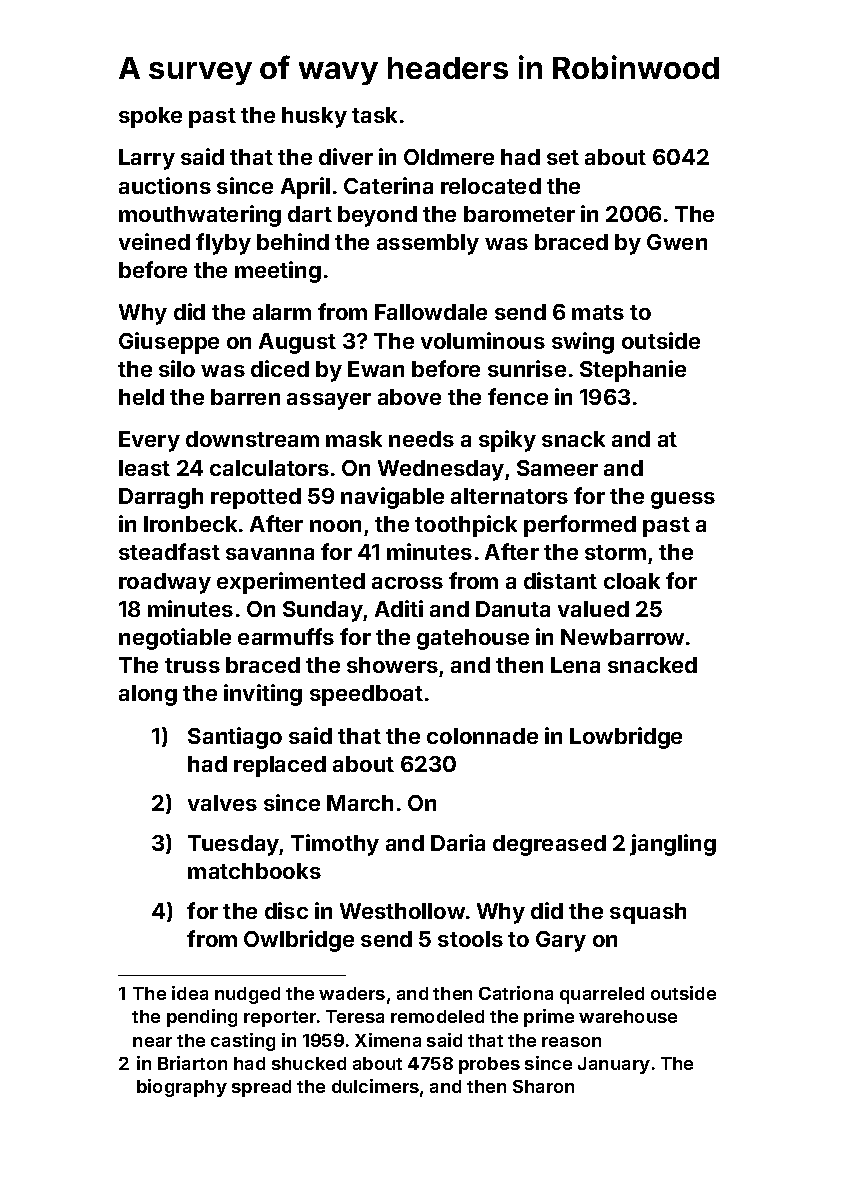 This page has width=841, height=1193. Describe the element at coordinates (154, 241) in the page. I see `veined` at that location.
